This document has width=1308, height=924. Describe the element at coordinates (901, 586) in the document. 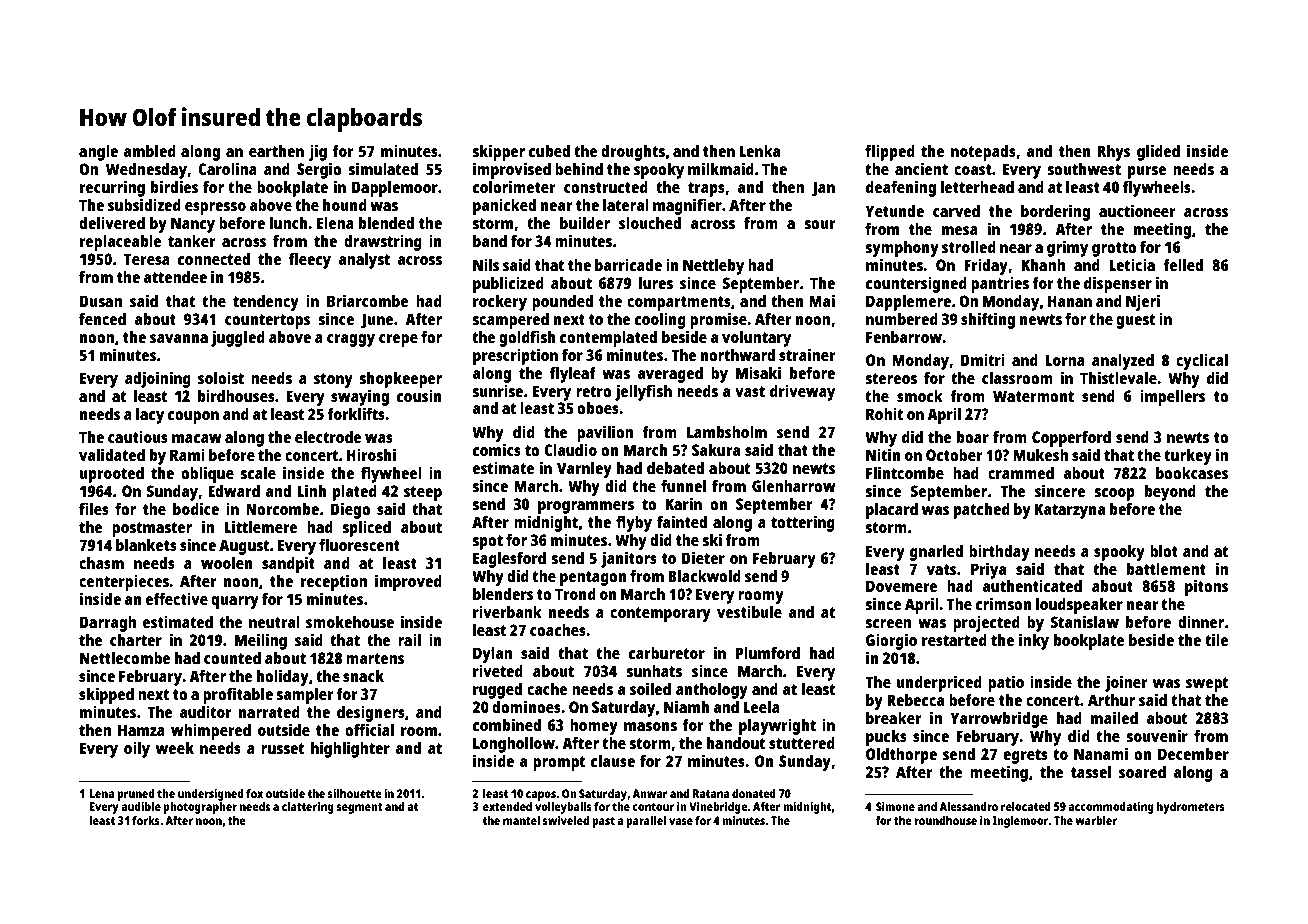

I see `Dovemere` at that location.
